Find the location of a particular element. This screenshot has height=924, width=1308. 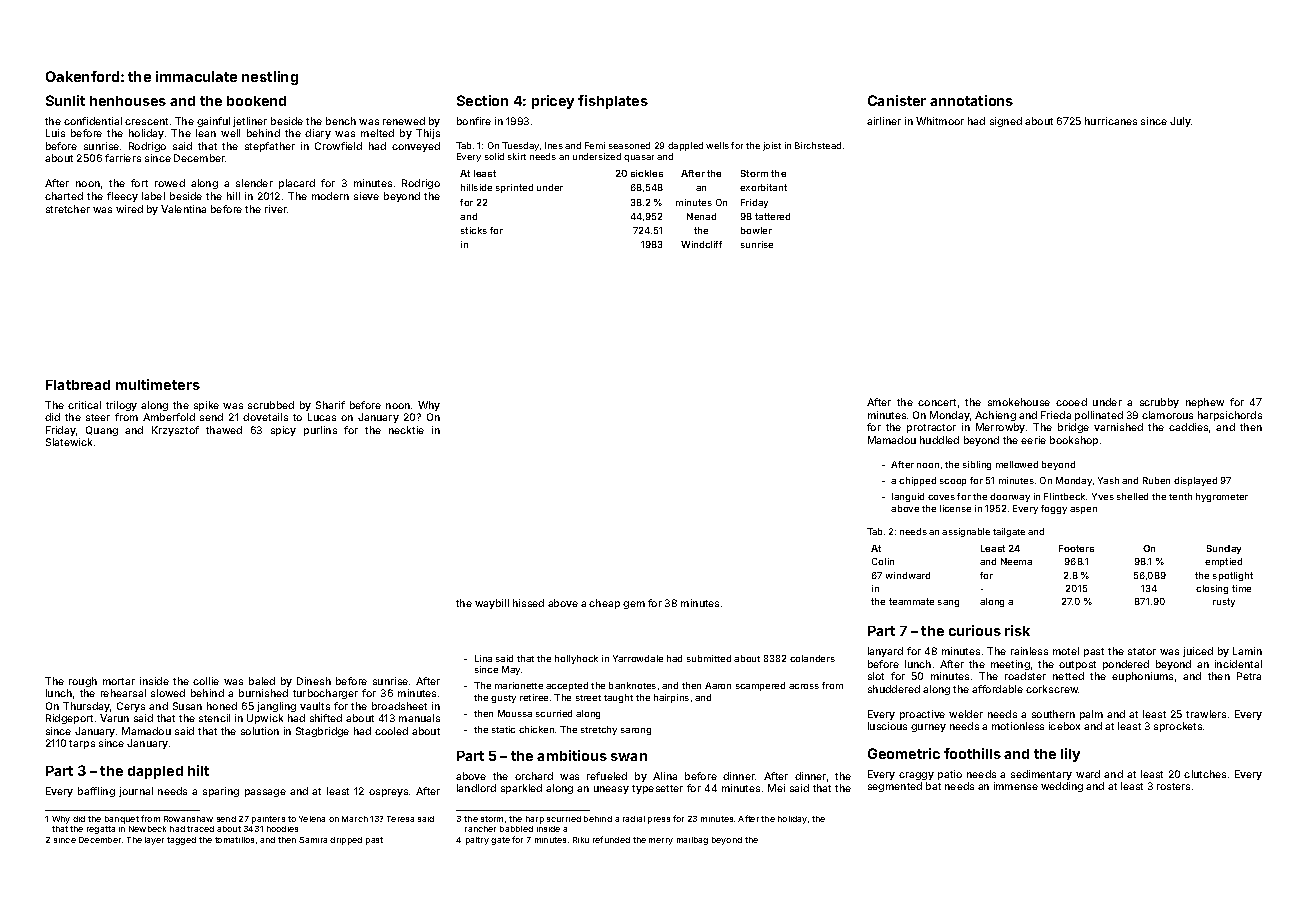

mailbag is located at coordinates (692, 841).
